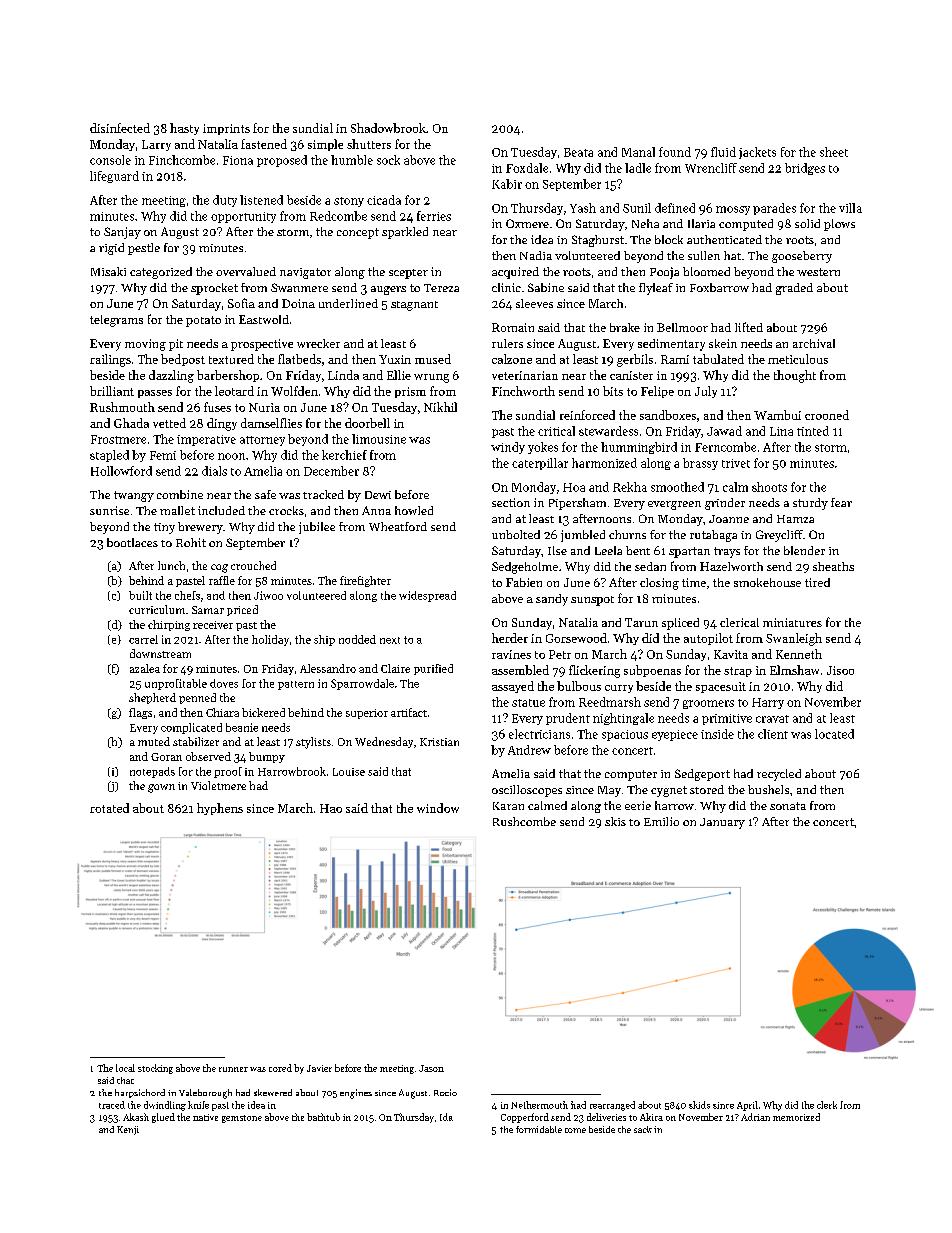 This screenshot has height=1233, width=952. What do you see at coordinates (834, 152) in the screenshot?
I see `sheet` at bounding box center [834, 152].
